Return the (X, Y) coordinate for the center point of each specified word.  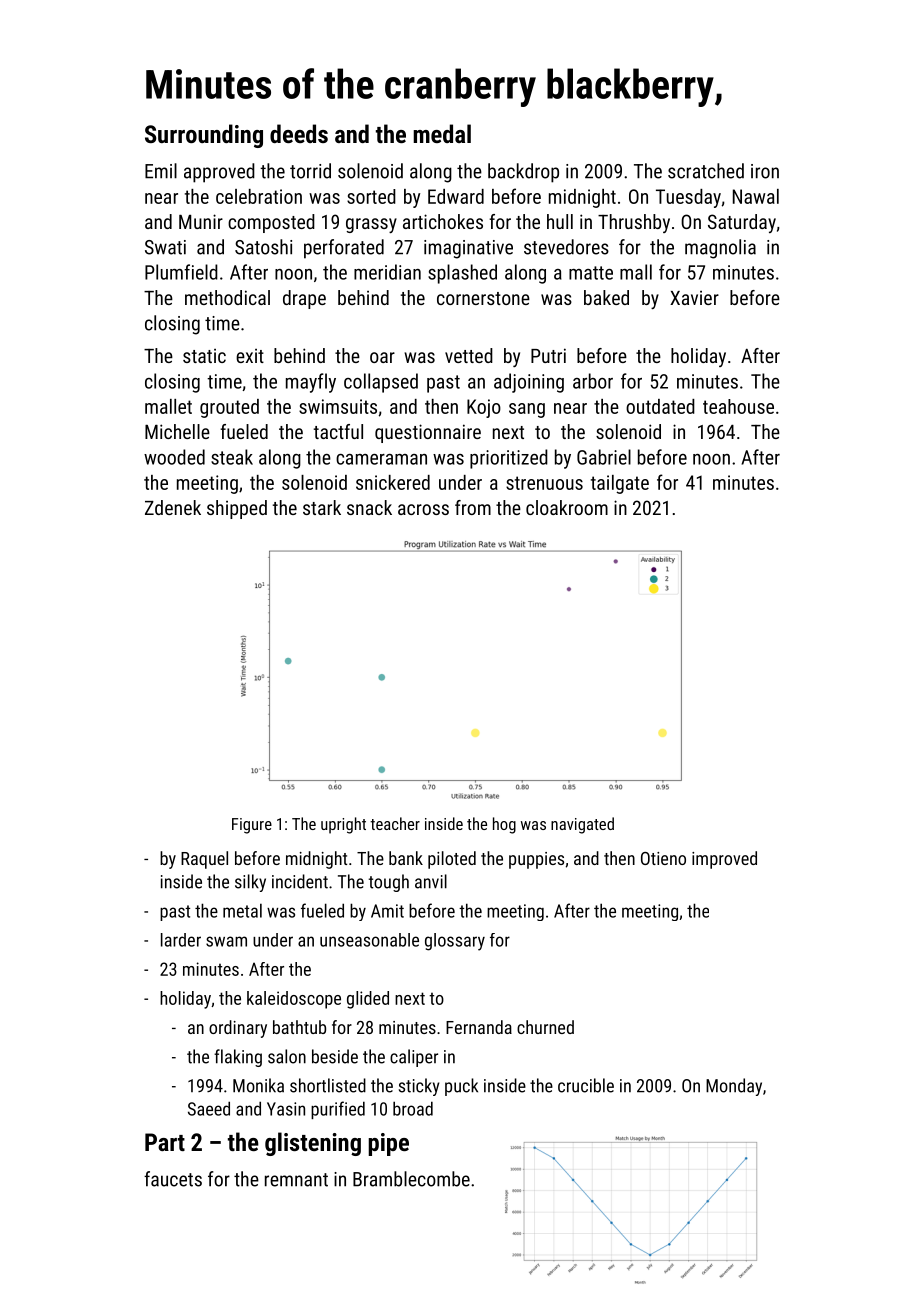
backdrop (523, 173)
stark (322, 507)
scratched (706, 171)
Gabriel (604, 457)
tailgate (620, 484)
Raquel (204, 860)
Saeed (209, 1108)
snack (369, 507)
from (473, 507)
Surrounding (204, 136)
